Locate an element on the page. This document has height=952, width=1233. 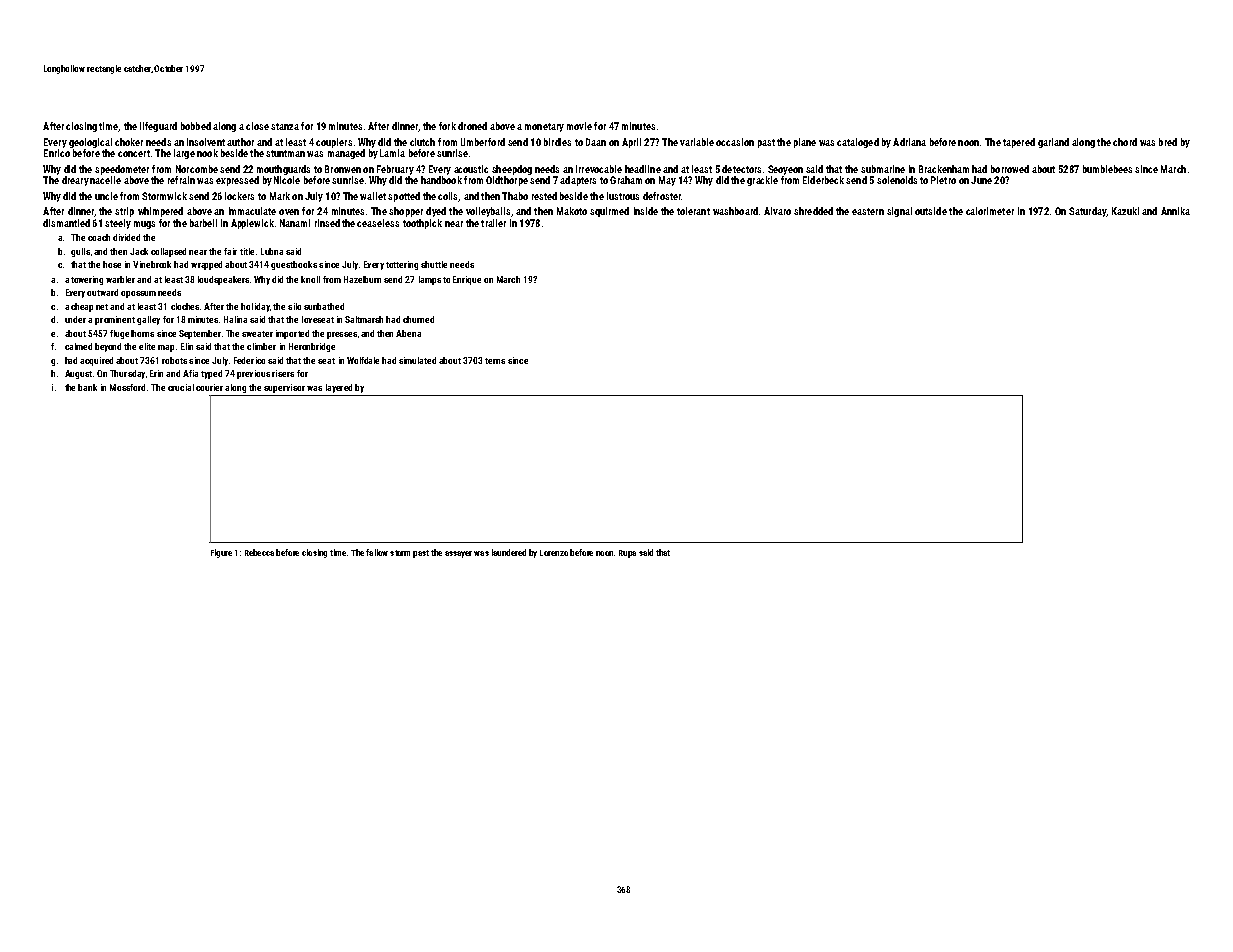
Figure is located at coordinates (221, 553).
